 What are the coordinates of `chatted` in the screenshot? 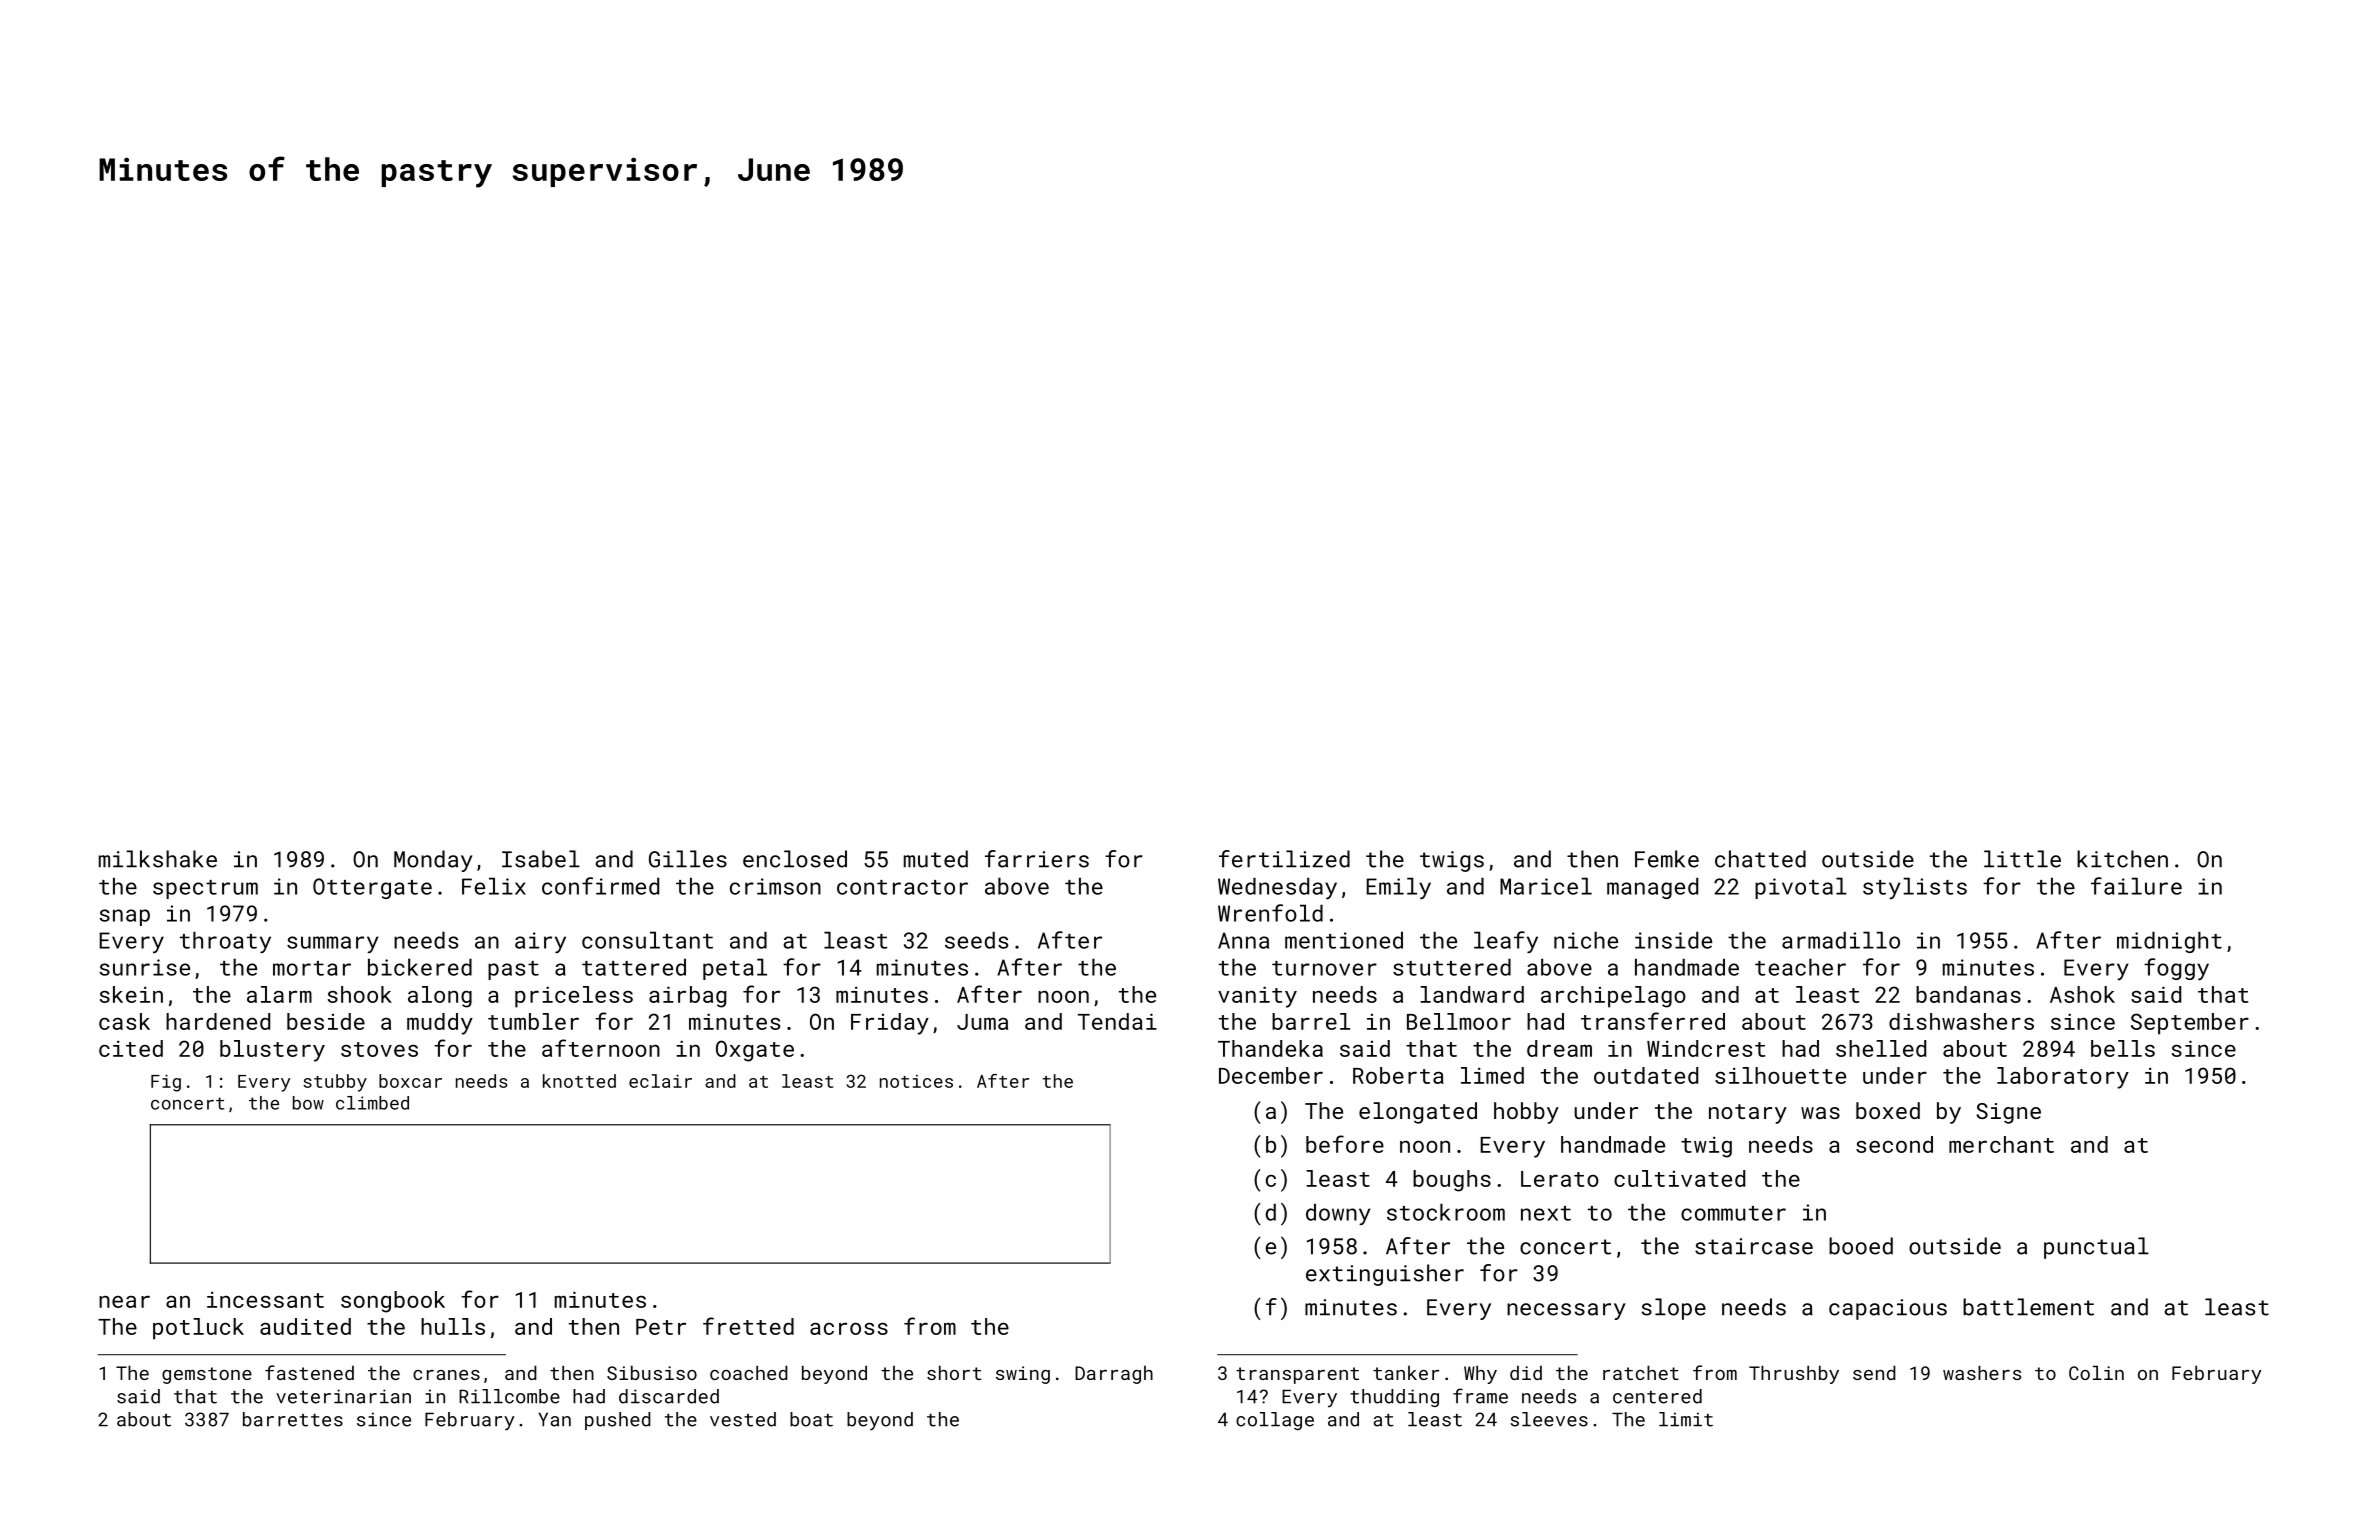 It's located at (1760, 859).
